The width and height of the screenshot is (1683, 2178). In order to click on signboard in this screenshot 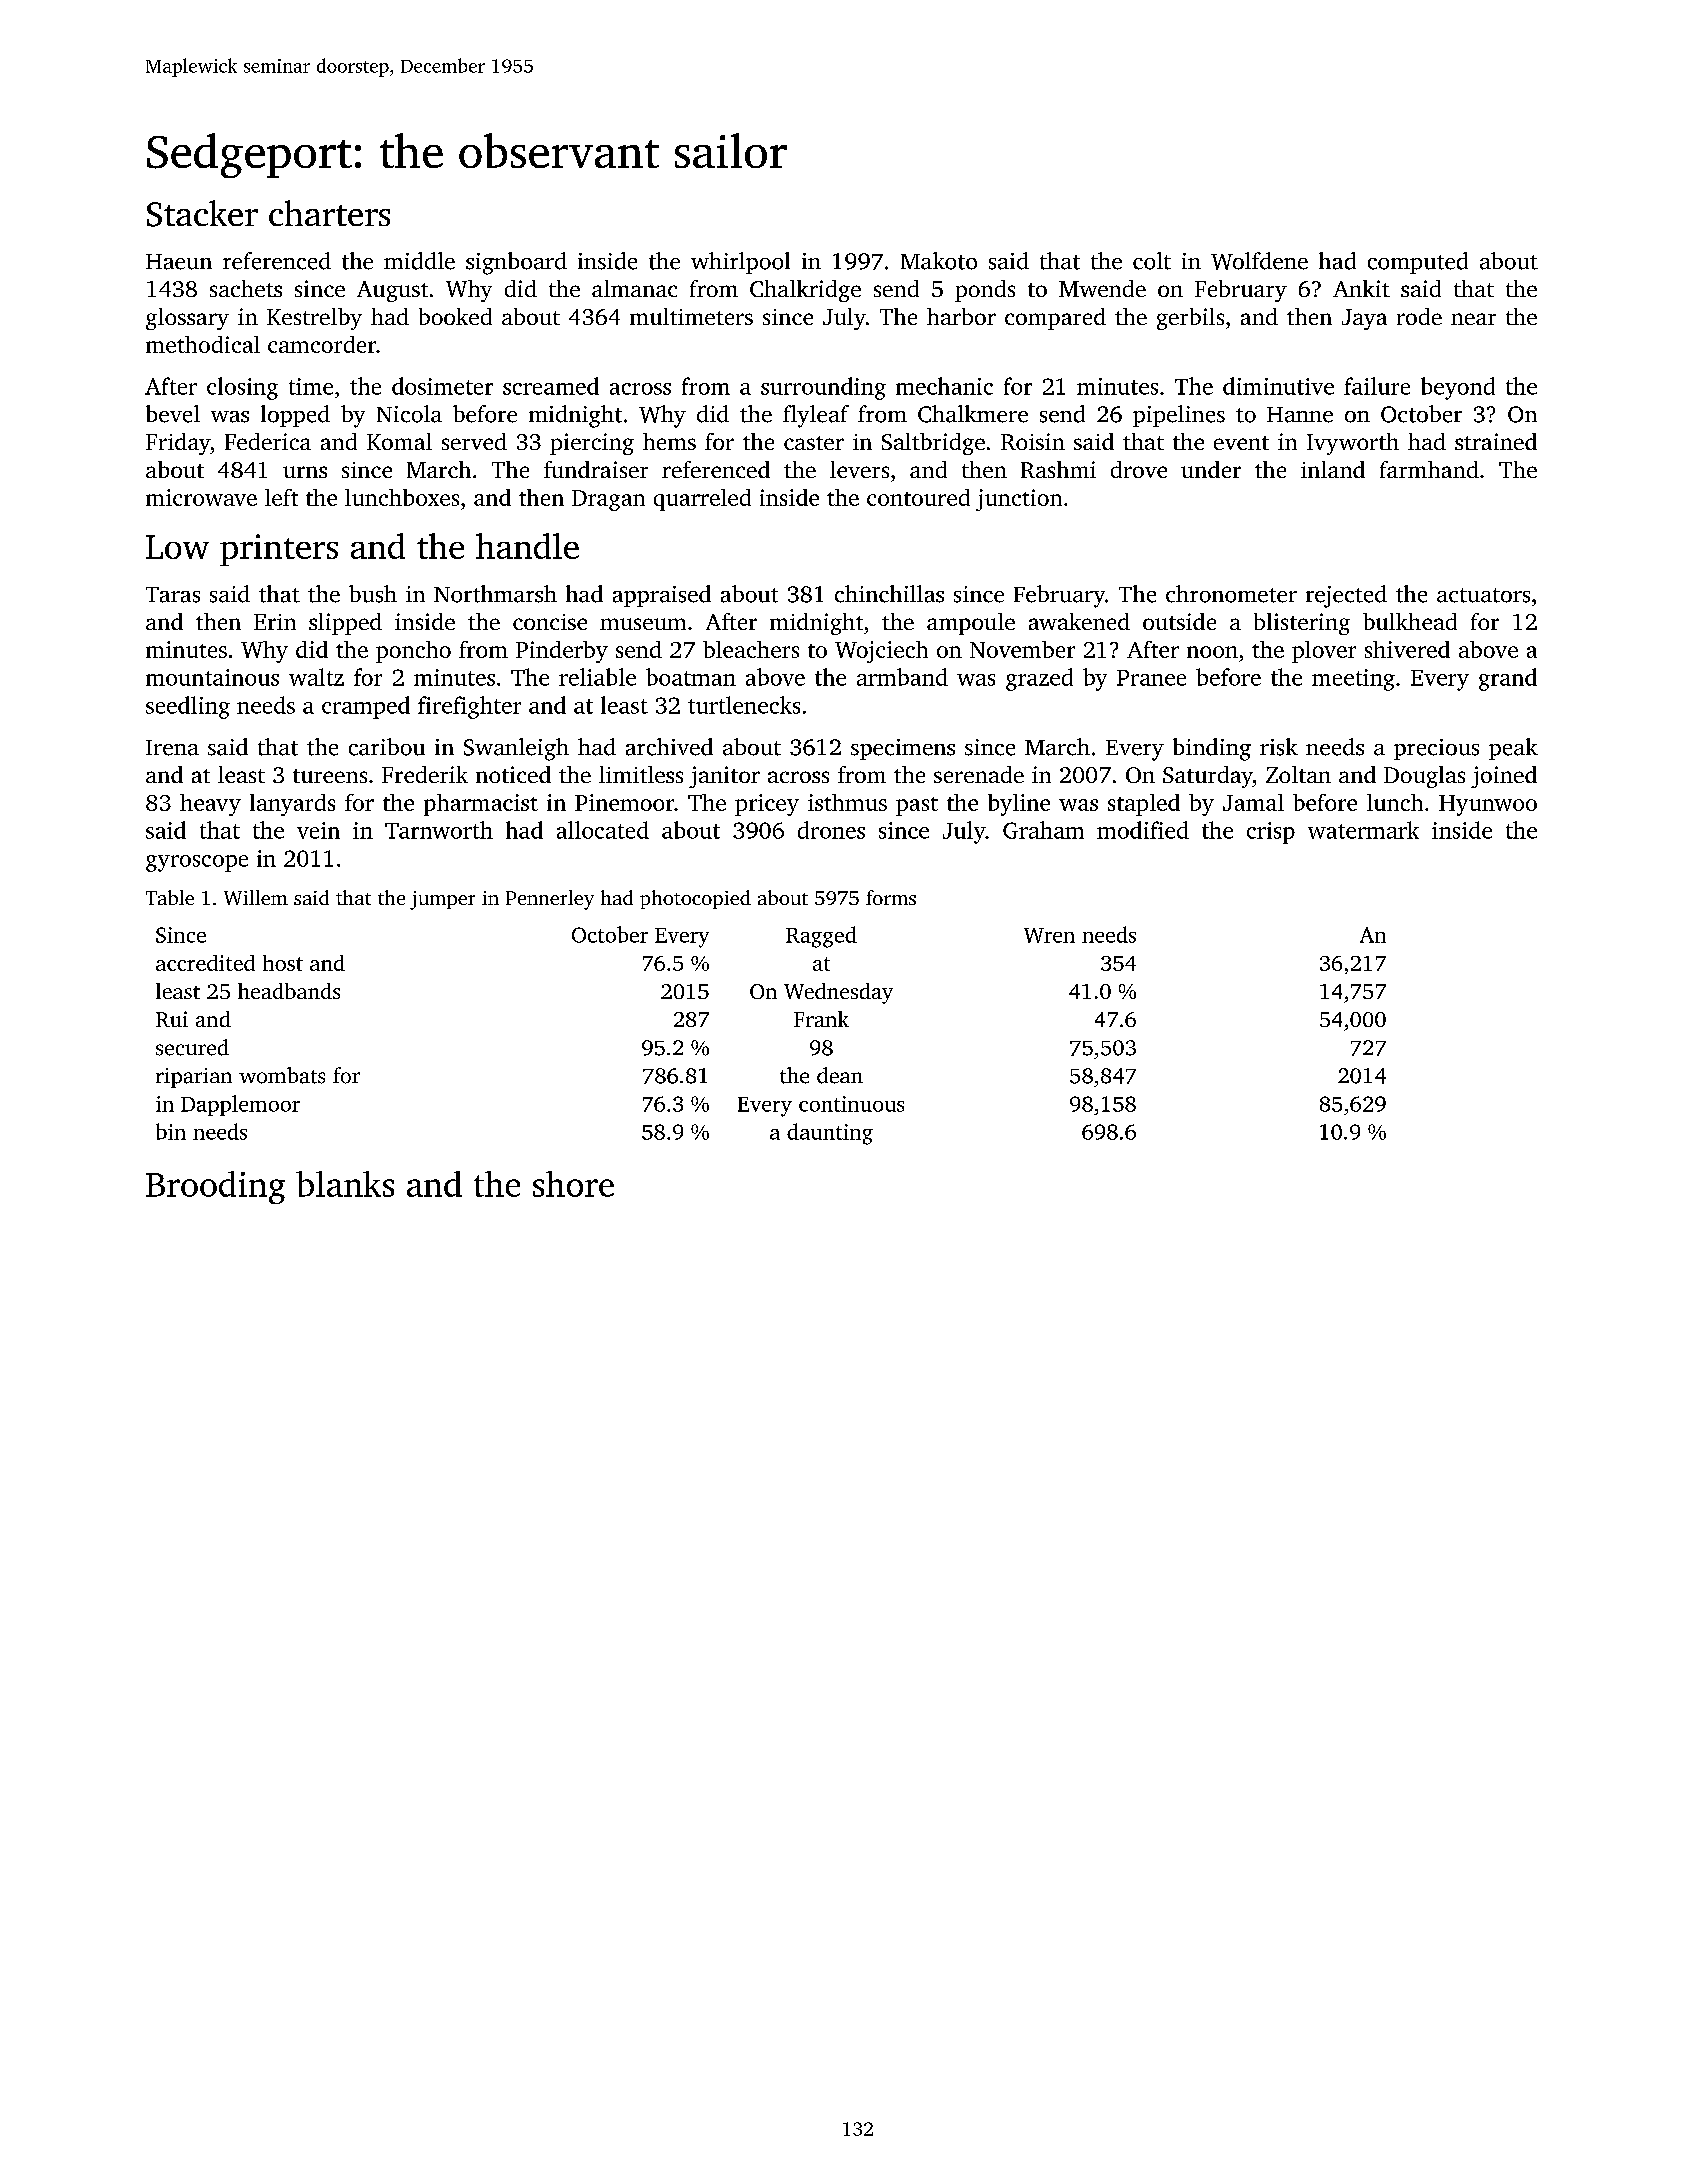, I will do `click(516, 263)`.
